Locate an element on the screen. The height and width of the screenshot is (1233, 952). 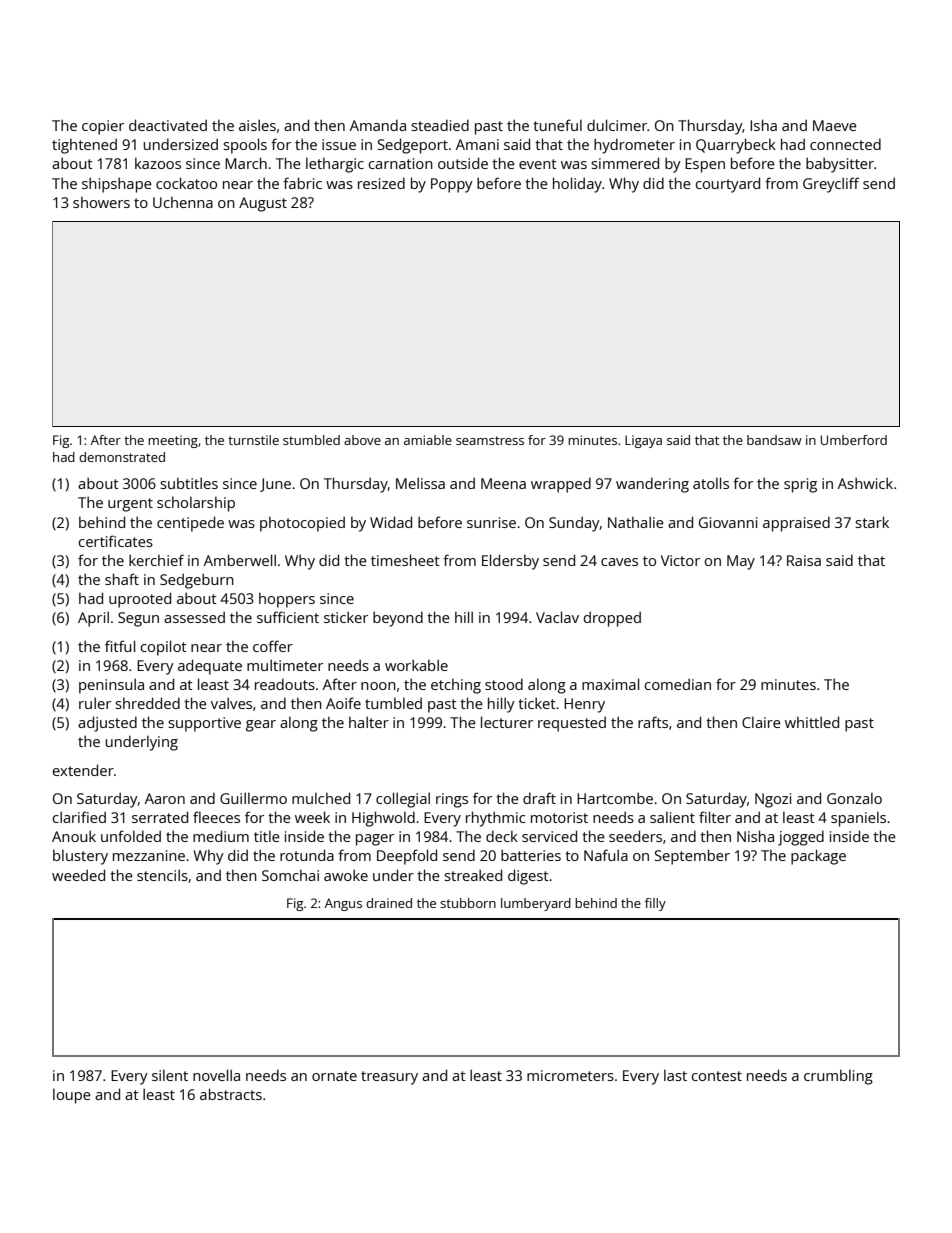
whittled is located at coordinates (812, 722).
